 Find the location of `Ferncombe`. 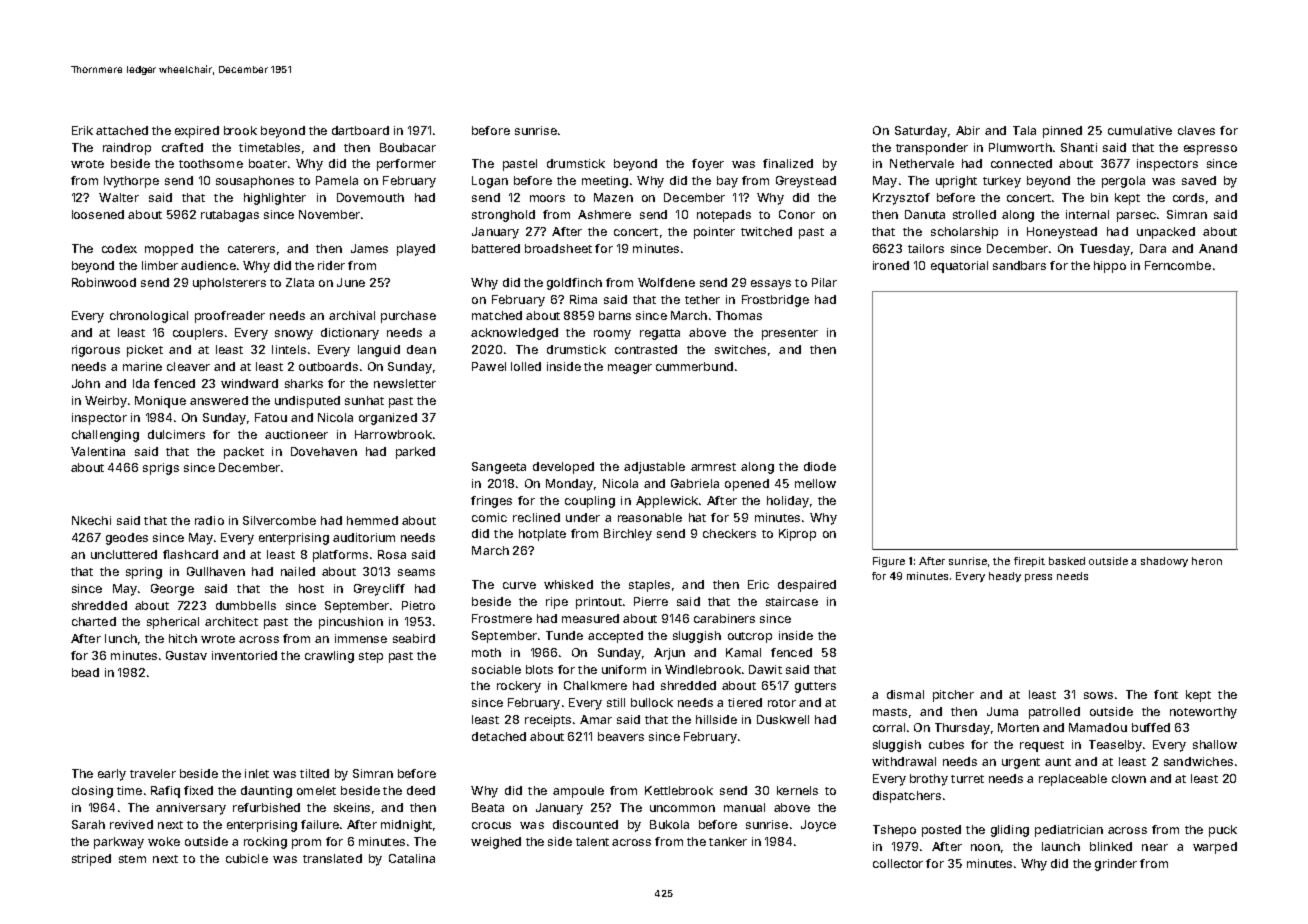

Ferncombe is located at coordinates (1178, 265).
